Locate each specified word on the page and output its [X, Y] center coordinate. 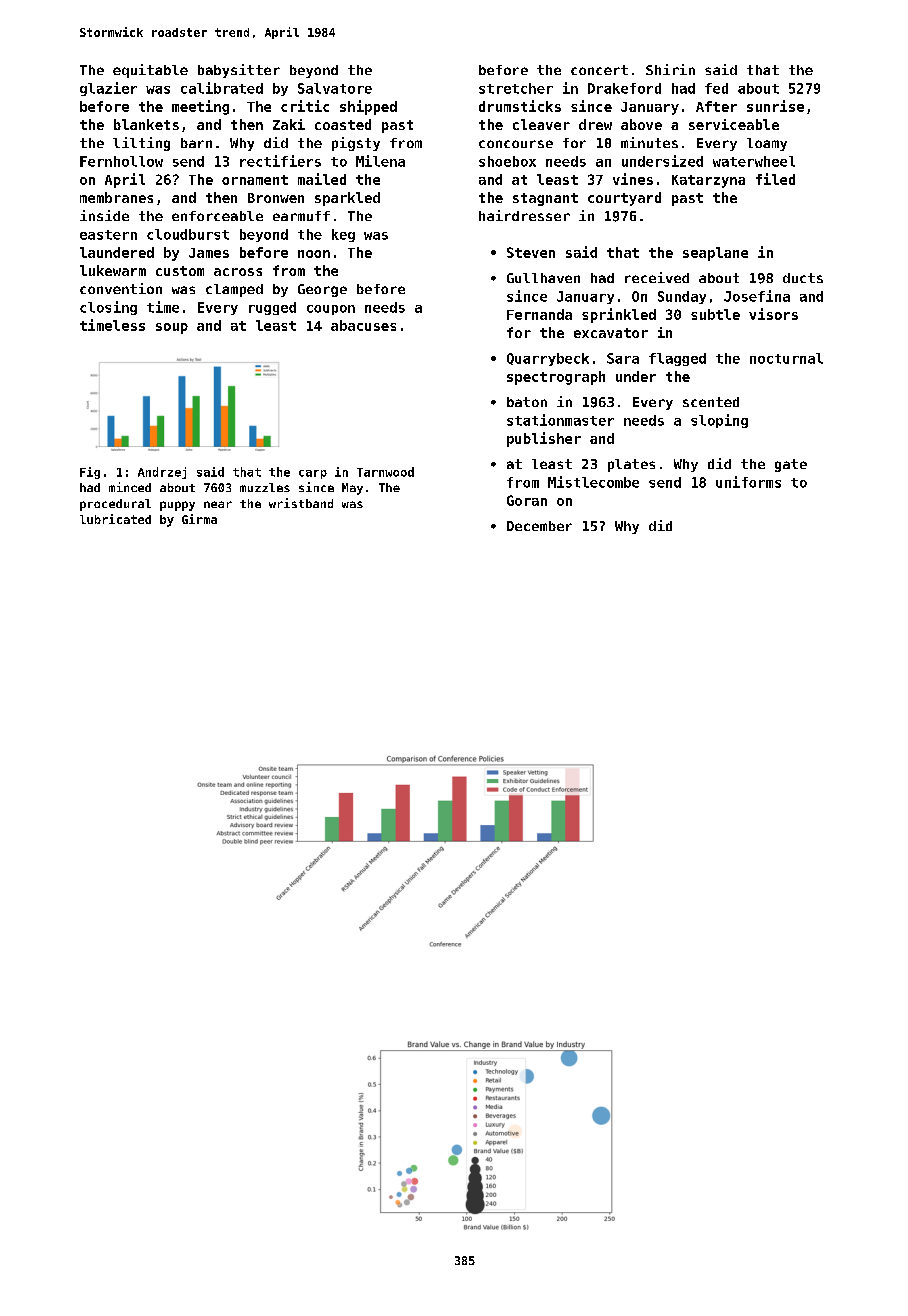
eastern [108, 235]
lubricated [115, 519]
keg [343, 235]
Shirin [670, 69]
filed [775, 179]
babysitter [239, 71]
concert [599, 70]
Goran [527, 500]
